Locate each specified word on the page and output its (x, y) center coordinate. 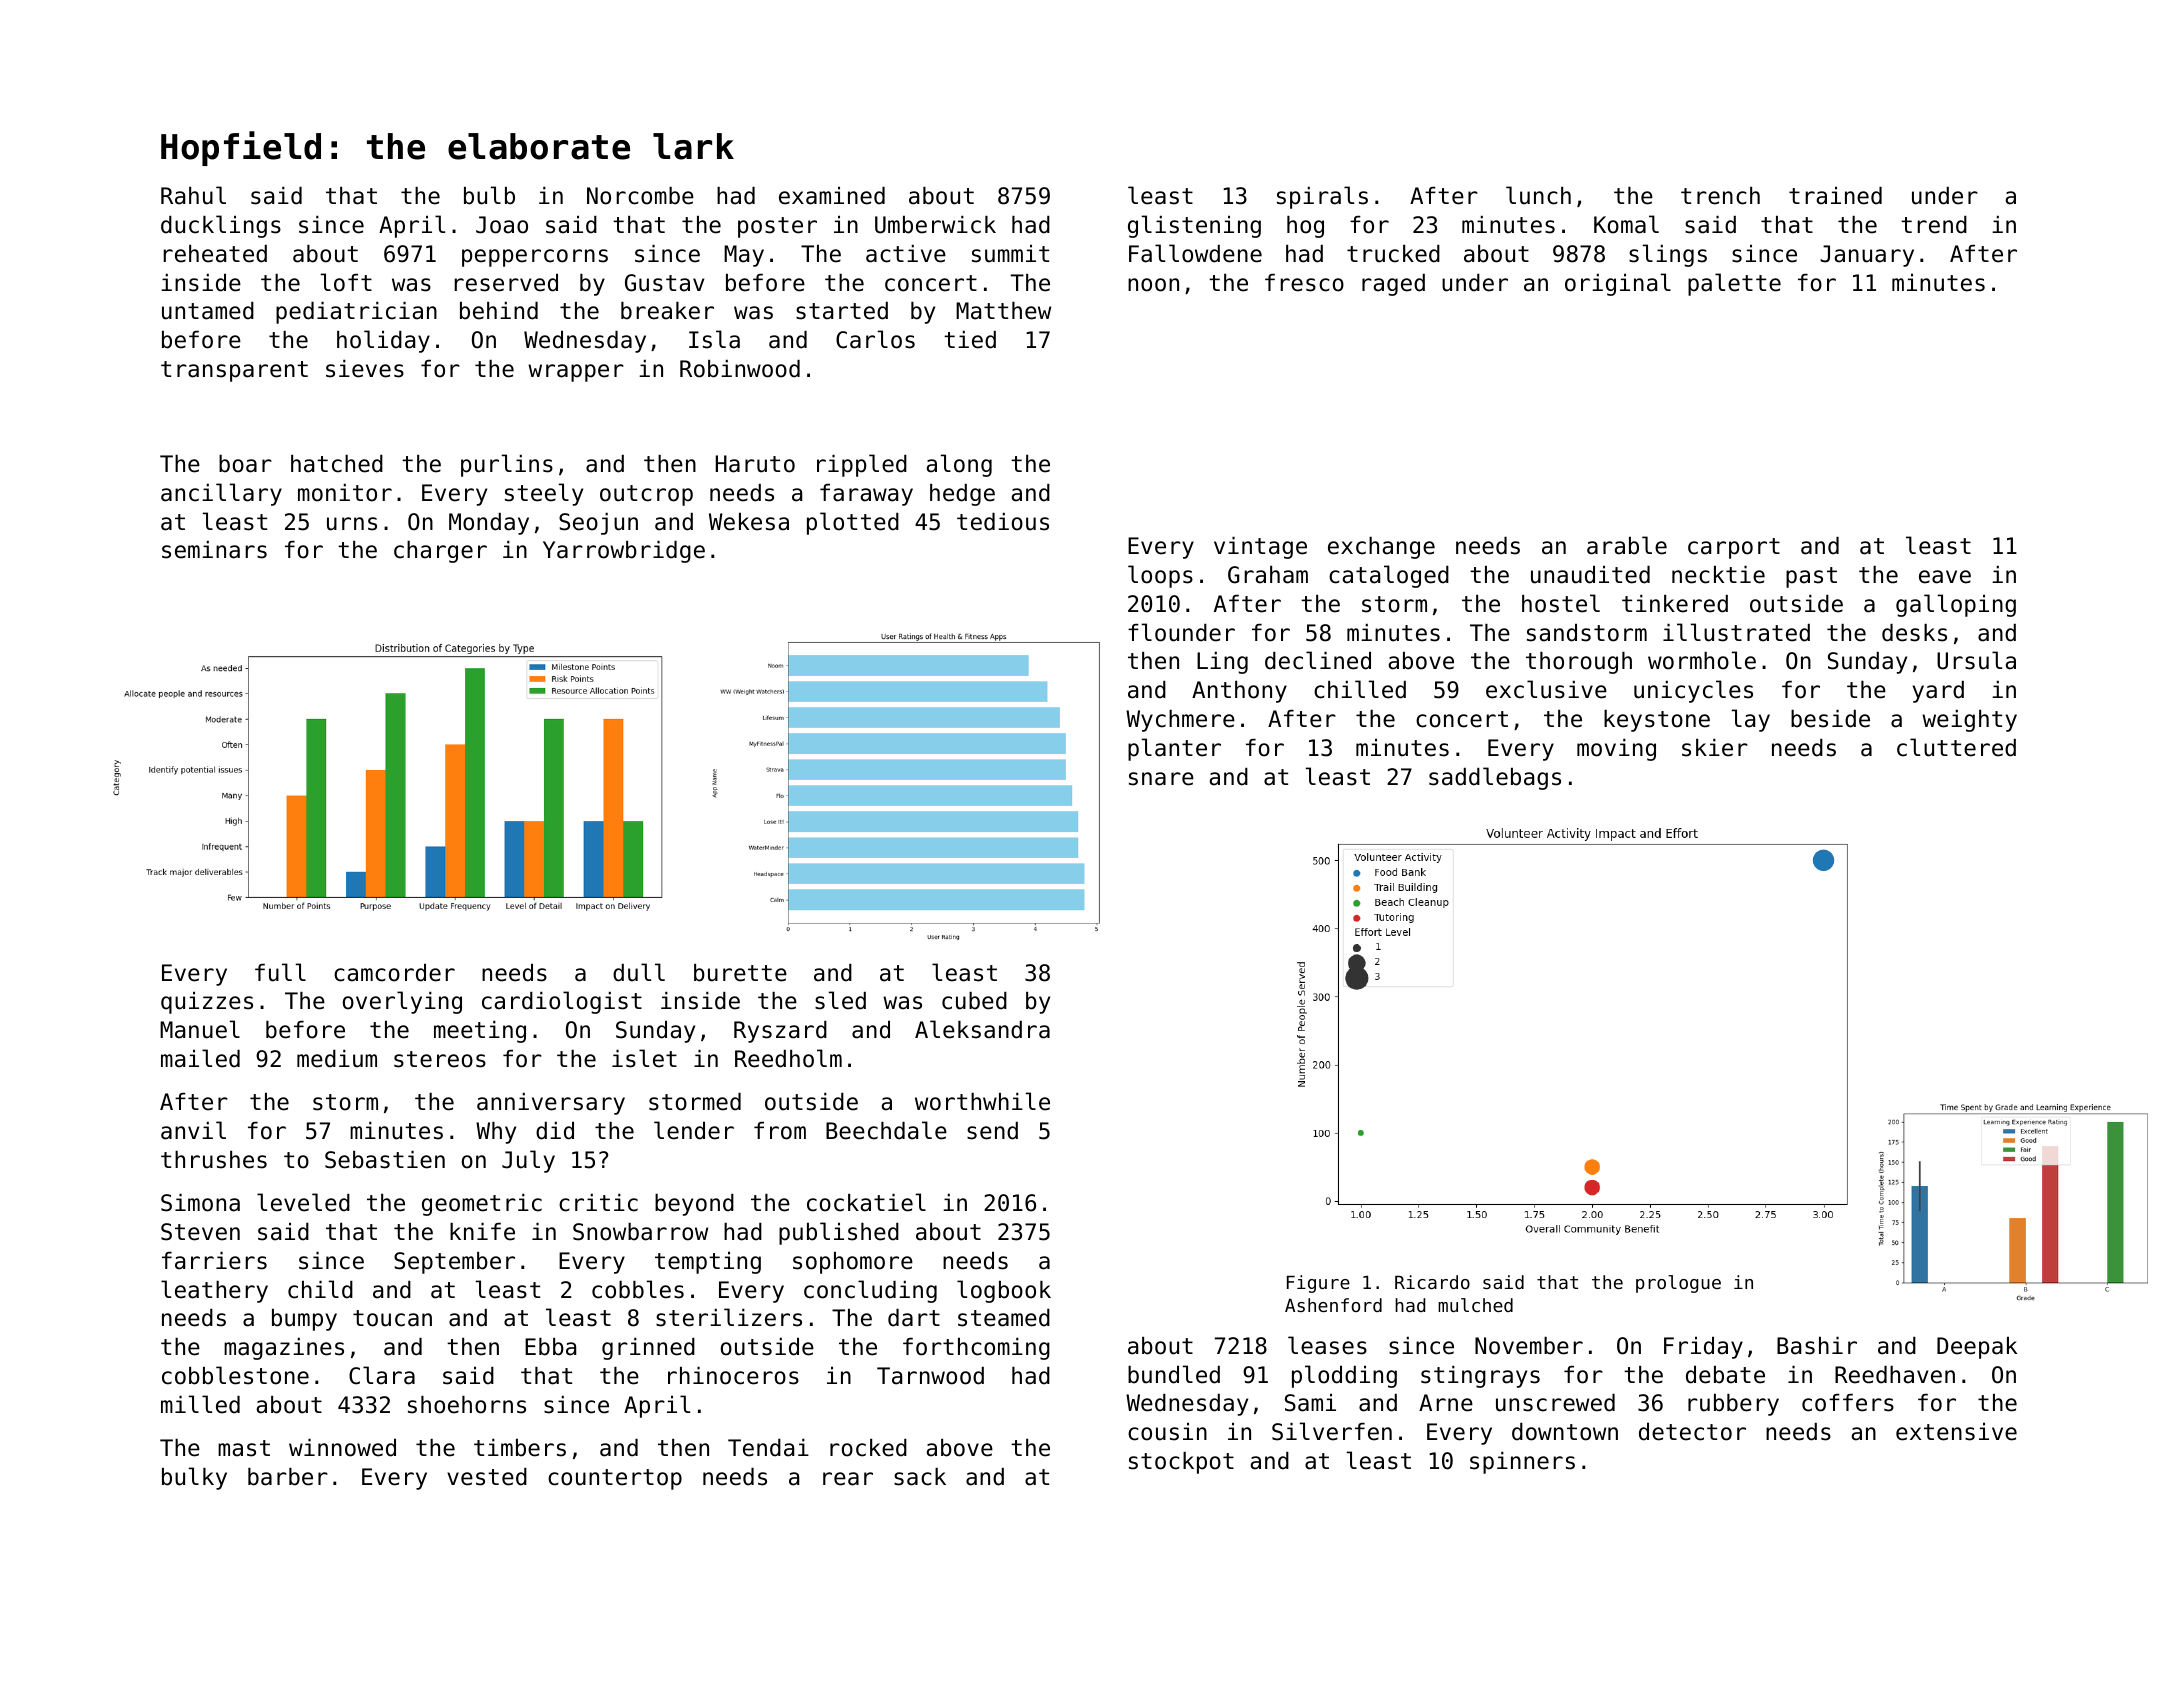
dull (639, 972)
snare (1161, 779)
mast (244, 1448)
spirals (1322, 197)
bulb (489, 195)
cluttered (1956, 747)
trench (1720, 196)
